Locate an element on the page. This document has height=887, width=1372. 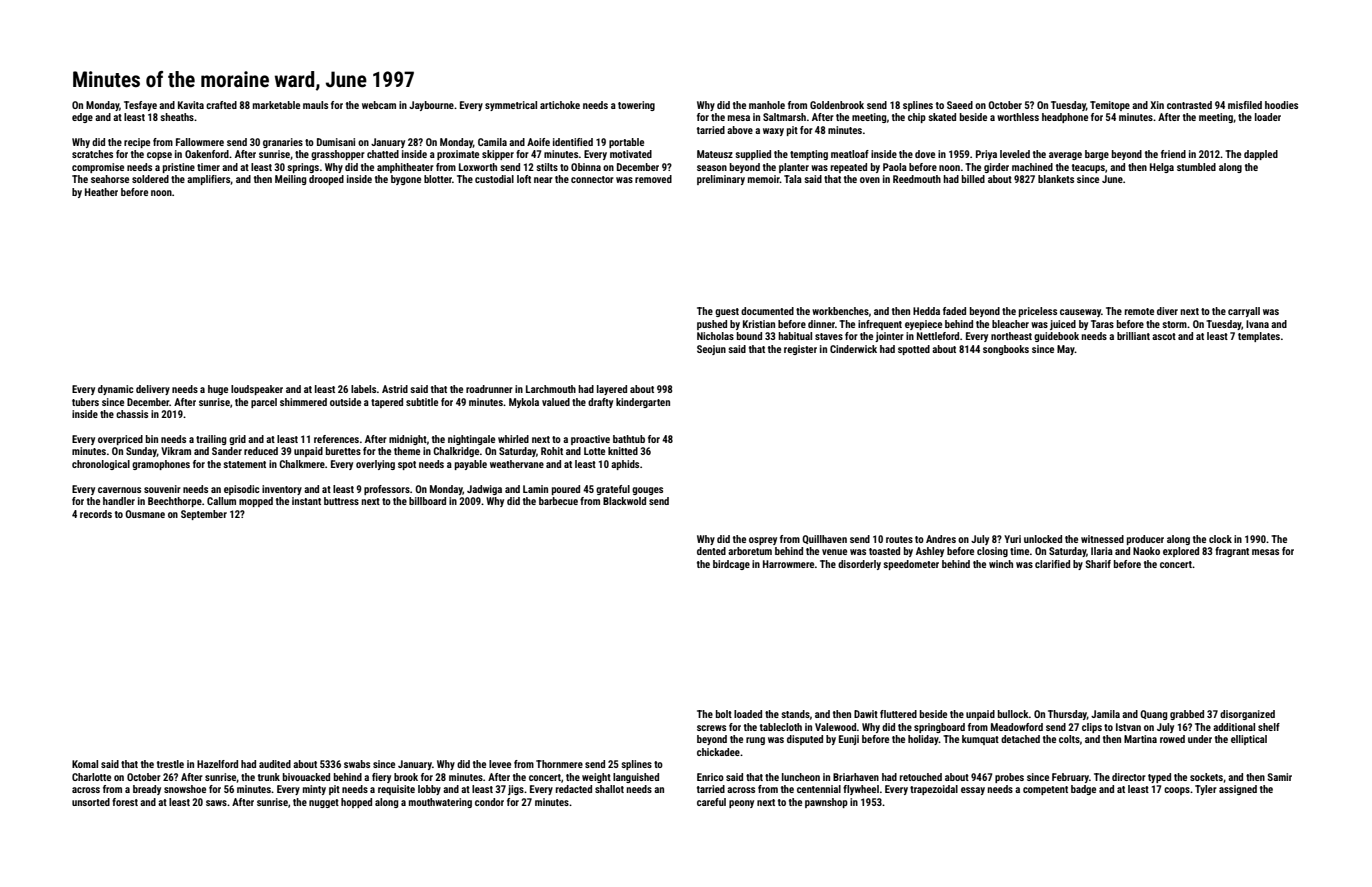
soldered is located at coordinates (150, 179).
